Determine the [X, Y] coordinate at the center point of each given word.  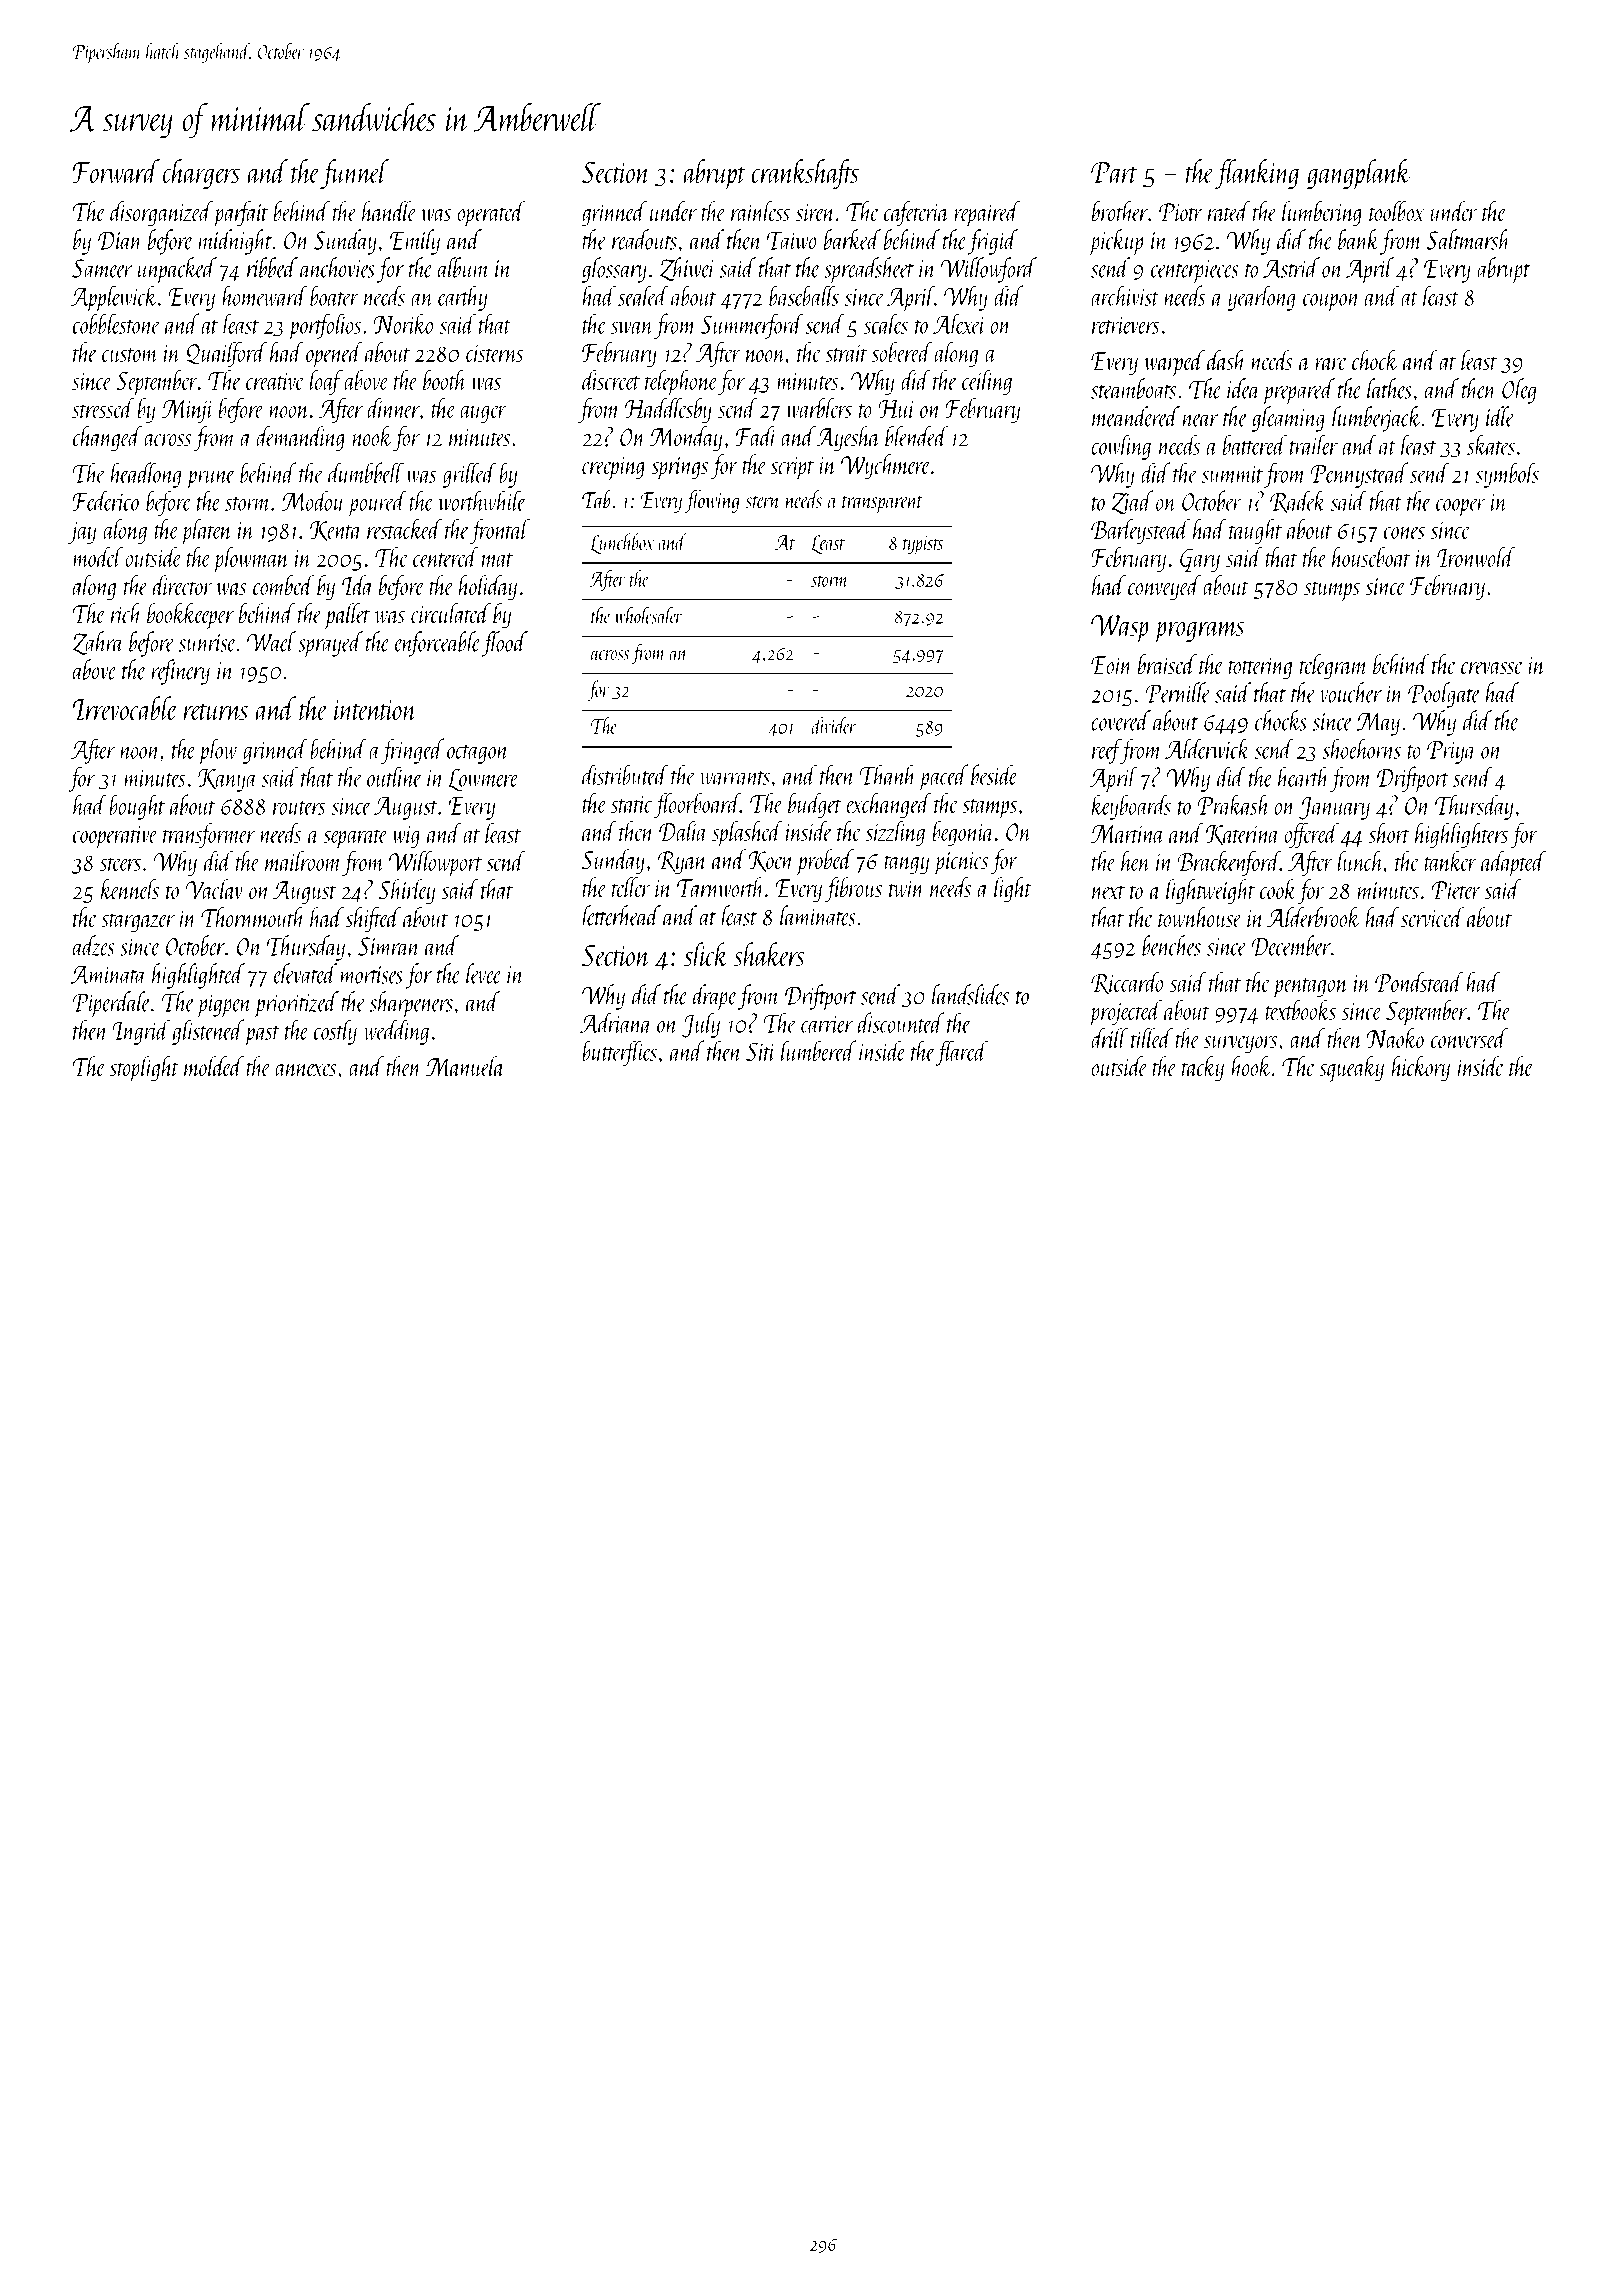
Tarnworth [721, 887]
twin [907, 888]
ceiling [987, 382]
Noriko [403, 323]
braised [1167, 664]
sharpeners [411, 1004]
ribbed [272, 267]
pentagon [1311, 988]
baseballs [804, 295]
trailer [1314, 444]
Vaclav [214, 889]
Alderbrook [1313, 917]
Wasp [1120, 629]
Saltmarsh [1468, 239]
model [98, 557]
